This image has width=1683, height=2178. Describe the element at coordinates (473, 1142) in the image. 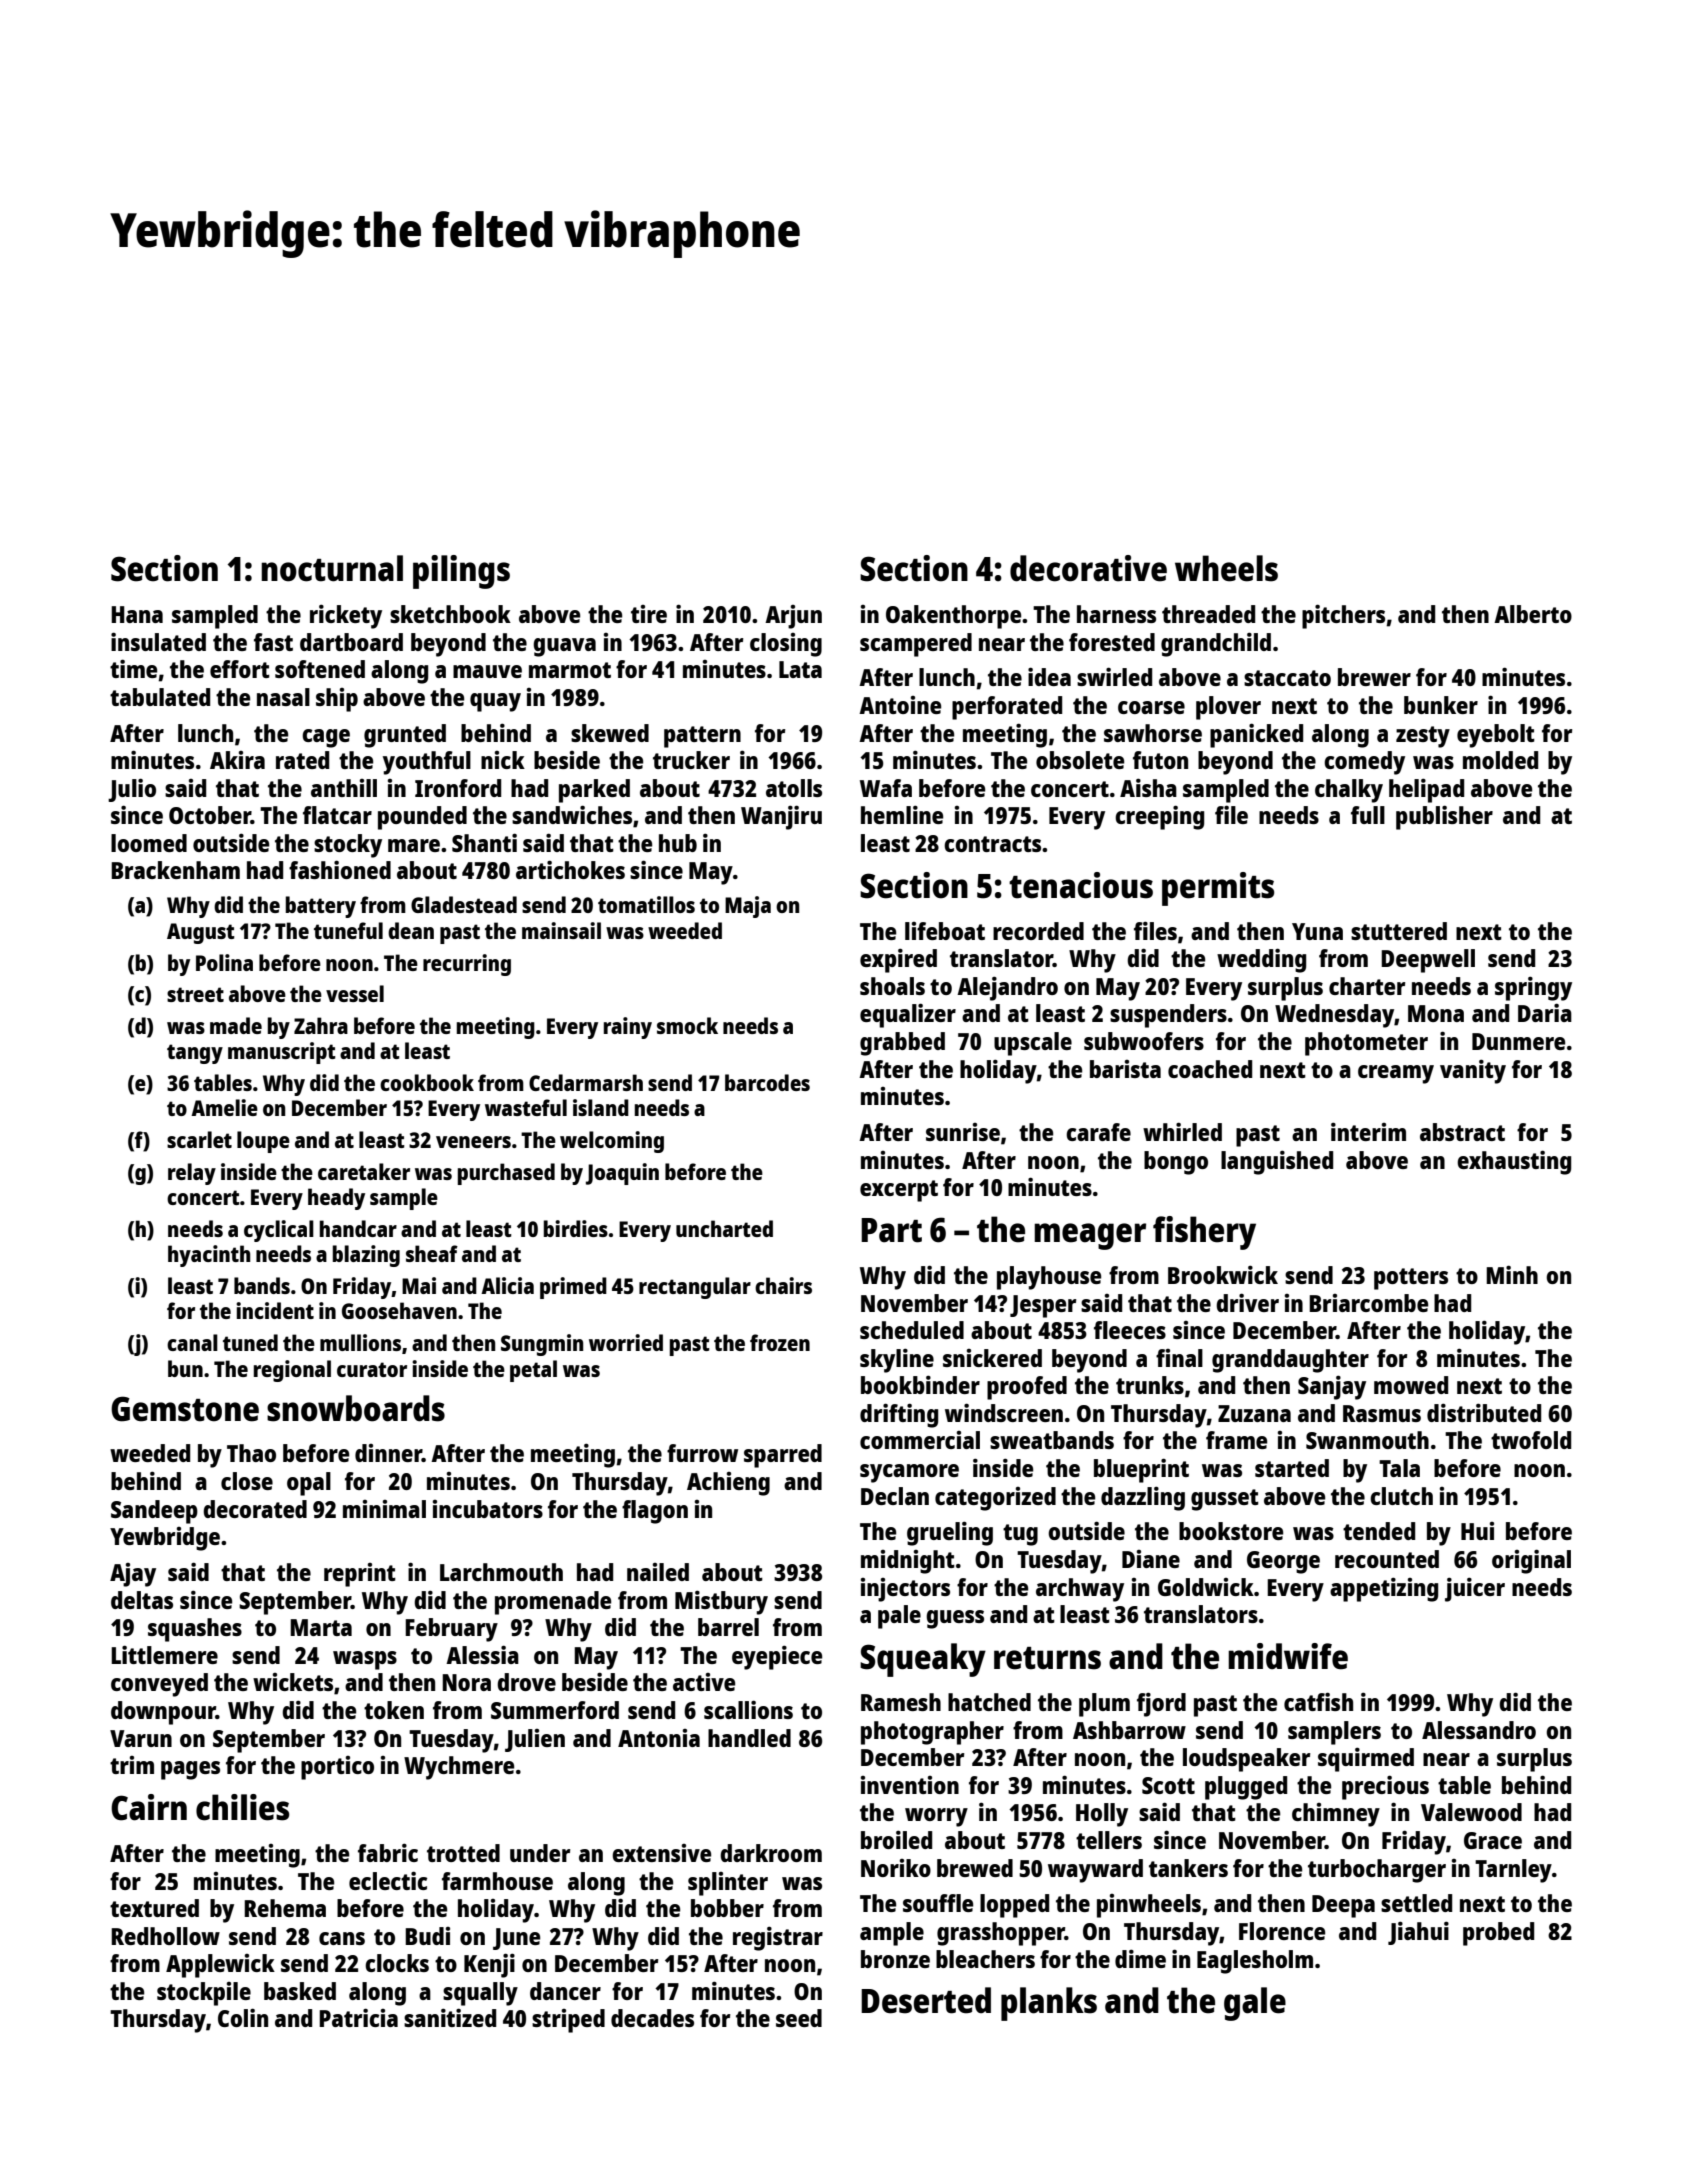

I see `veneers` at that location.
